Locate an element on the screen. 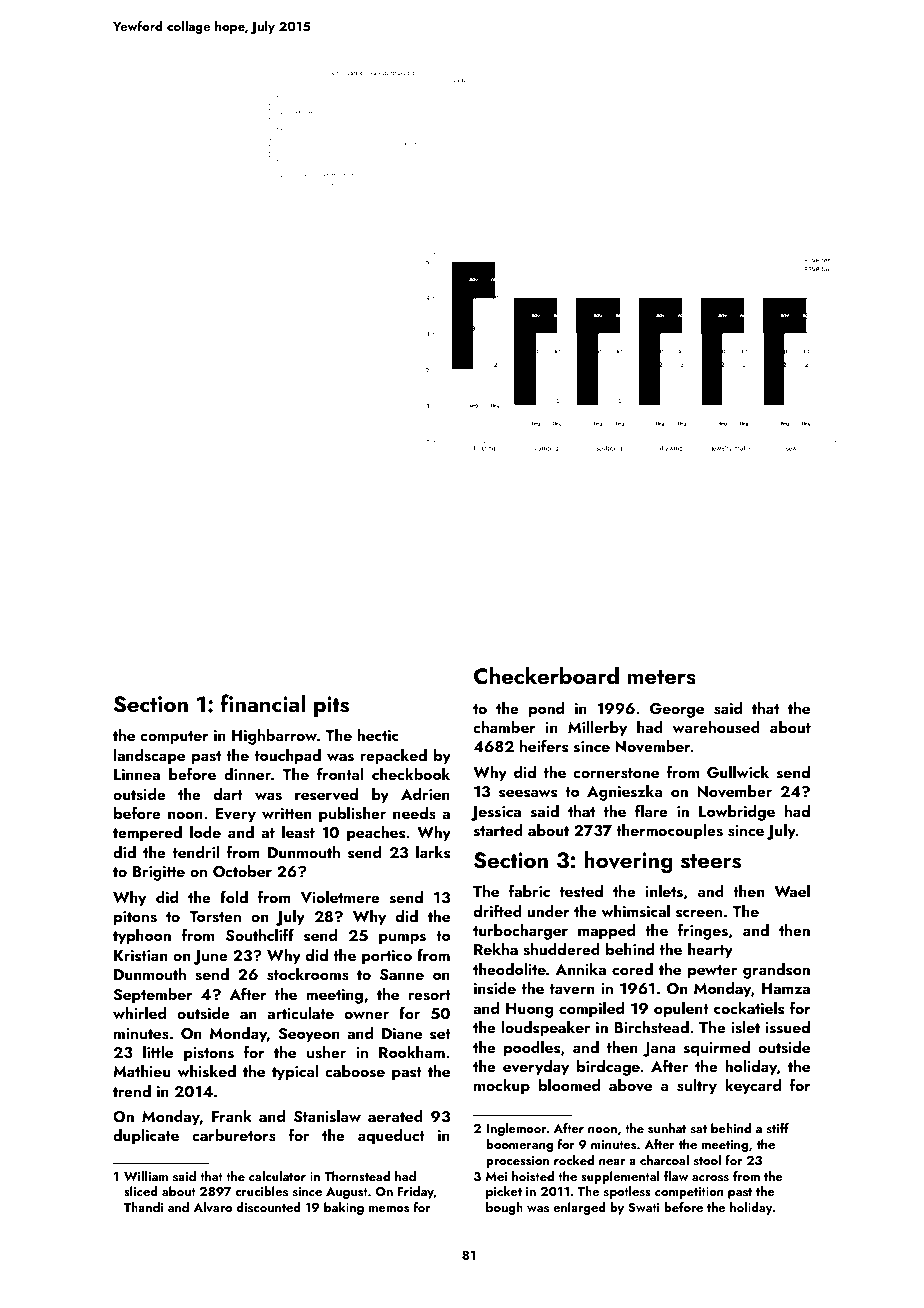 Image resolution: width=924 pixels, height=1308 pixels. pits is located at coordinates (331, 706).
